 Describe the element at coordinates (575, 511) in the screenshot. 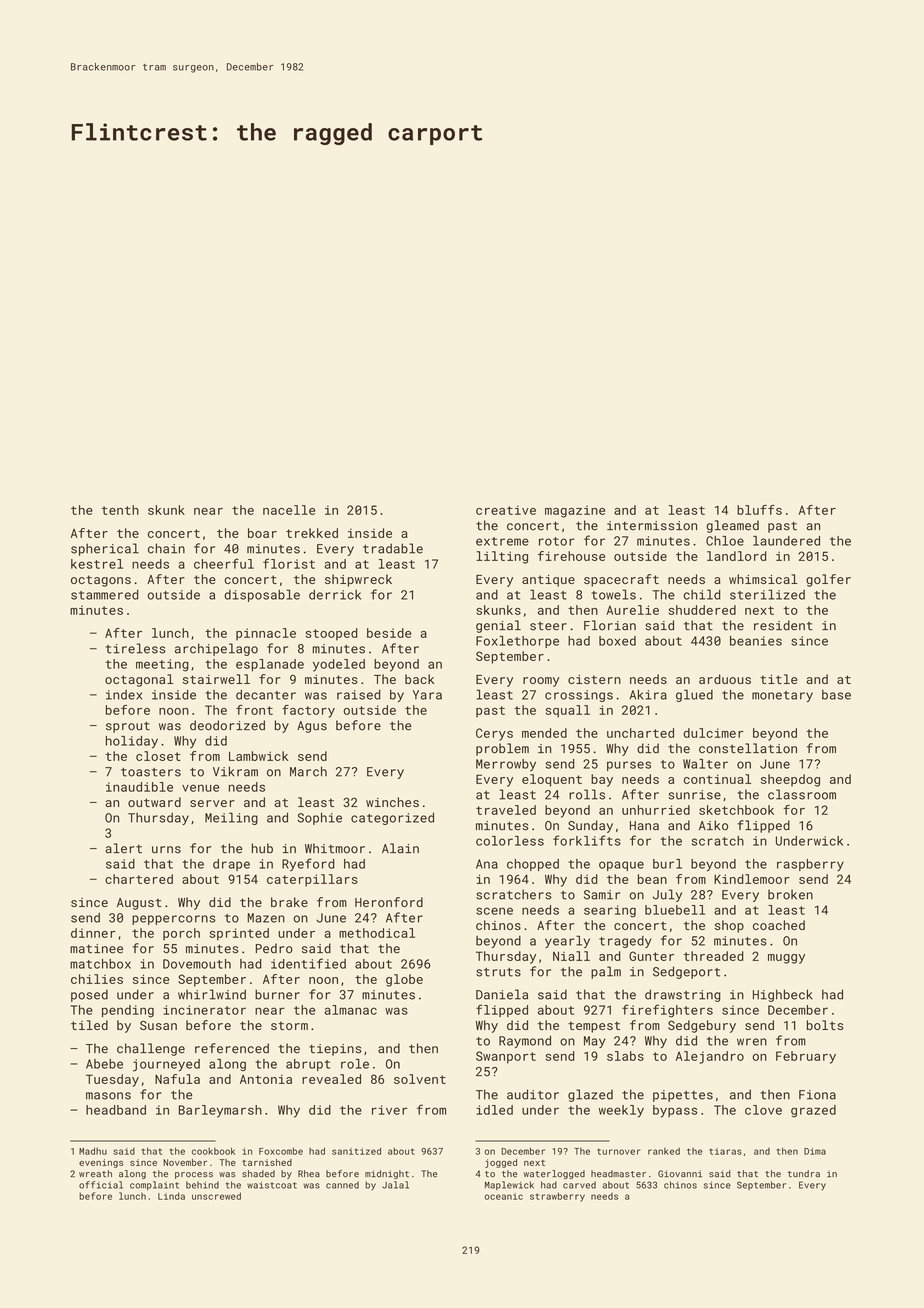

I see `magazine` at that location.
